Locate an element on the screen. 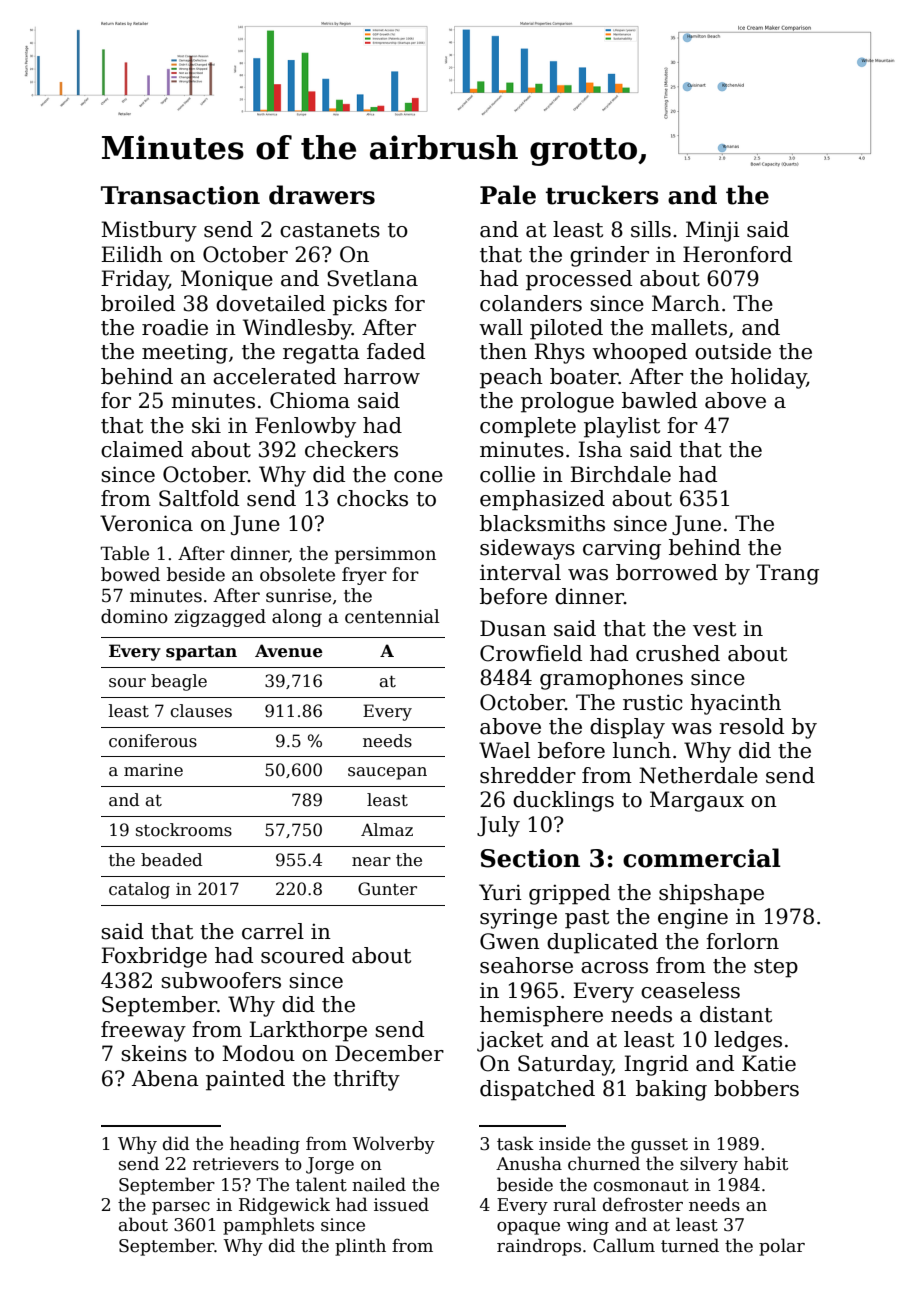  Abena is located at coordinates (165, 1078).
